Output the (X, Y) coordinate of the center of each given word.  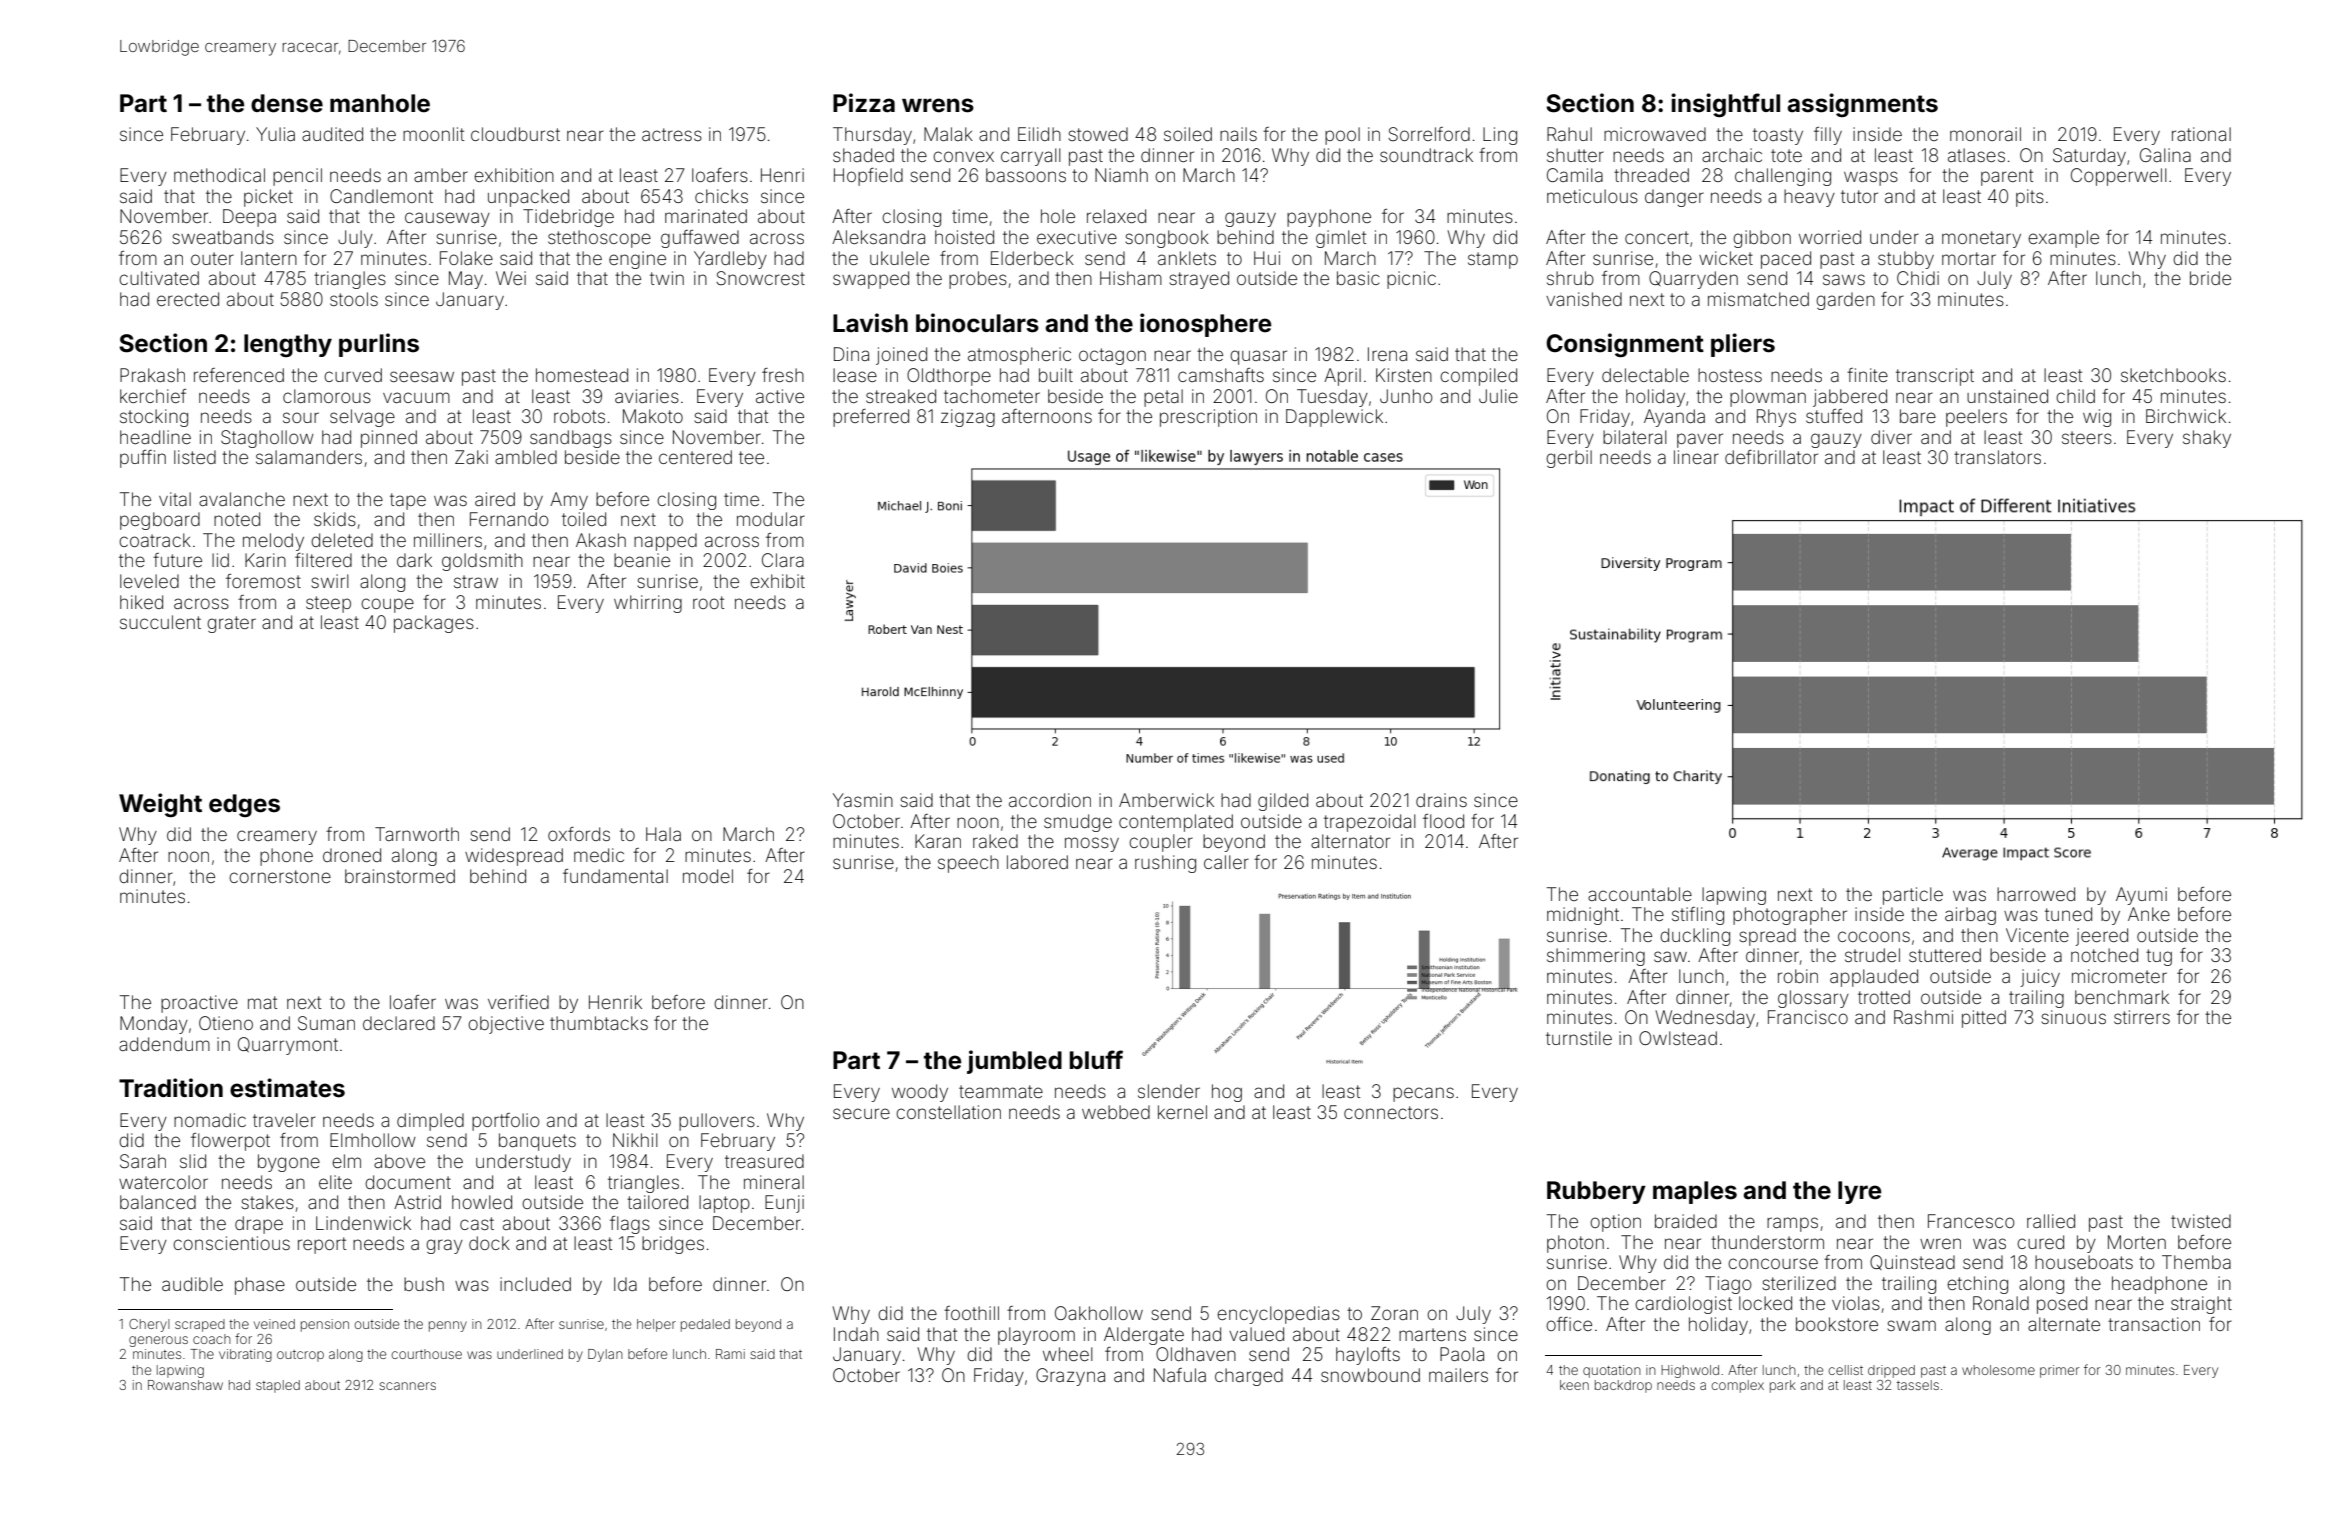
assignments (1862, 105)
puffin (143, 459)
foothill (971, 1313)
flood (1443, 821)
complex (1737, 1386)
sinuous (2073, 1017)
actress (672, 134)
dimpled (430, 1122)
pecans (1423, 1094)
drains (1441, 800)
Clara (783, 560)
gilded (1283, 802)
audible (192, 1284)
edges (244, 805)
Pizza (864, 103)
